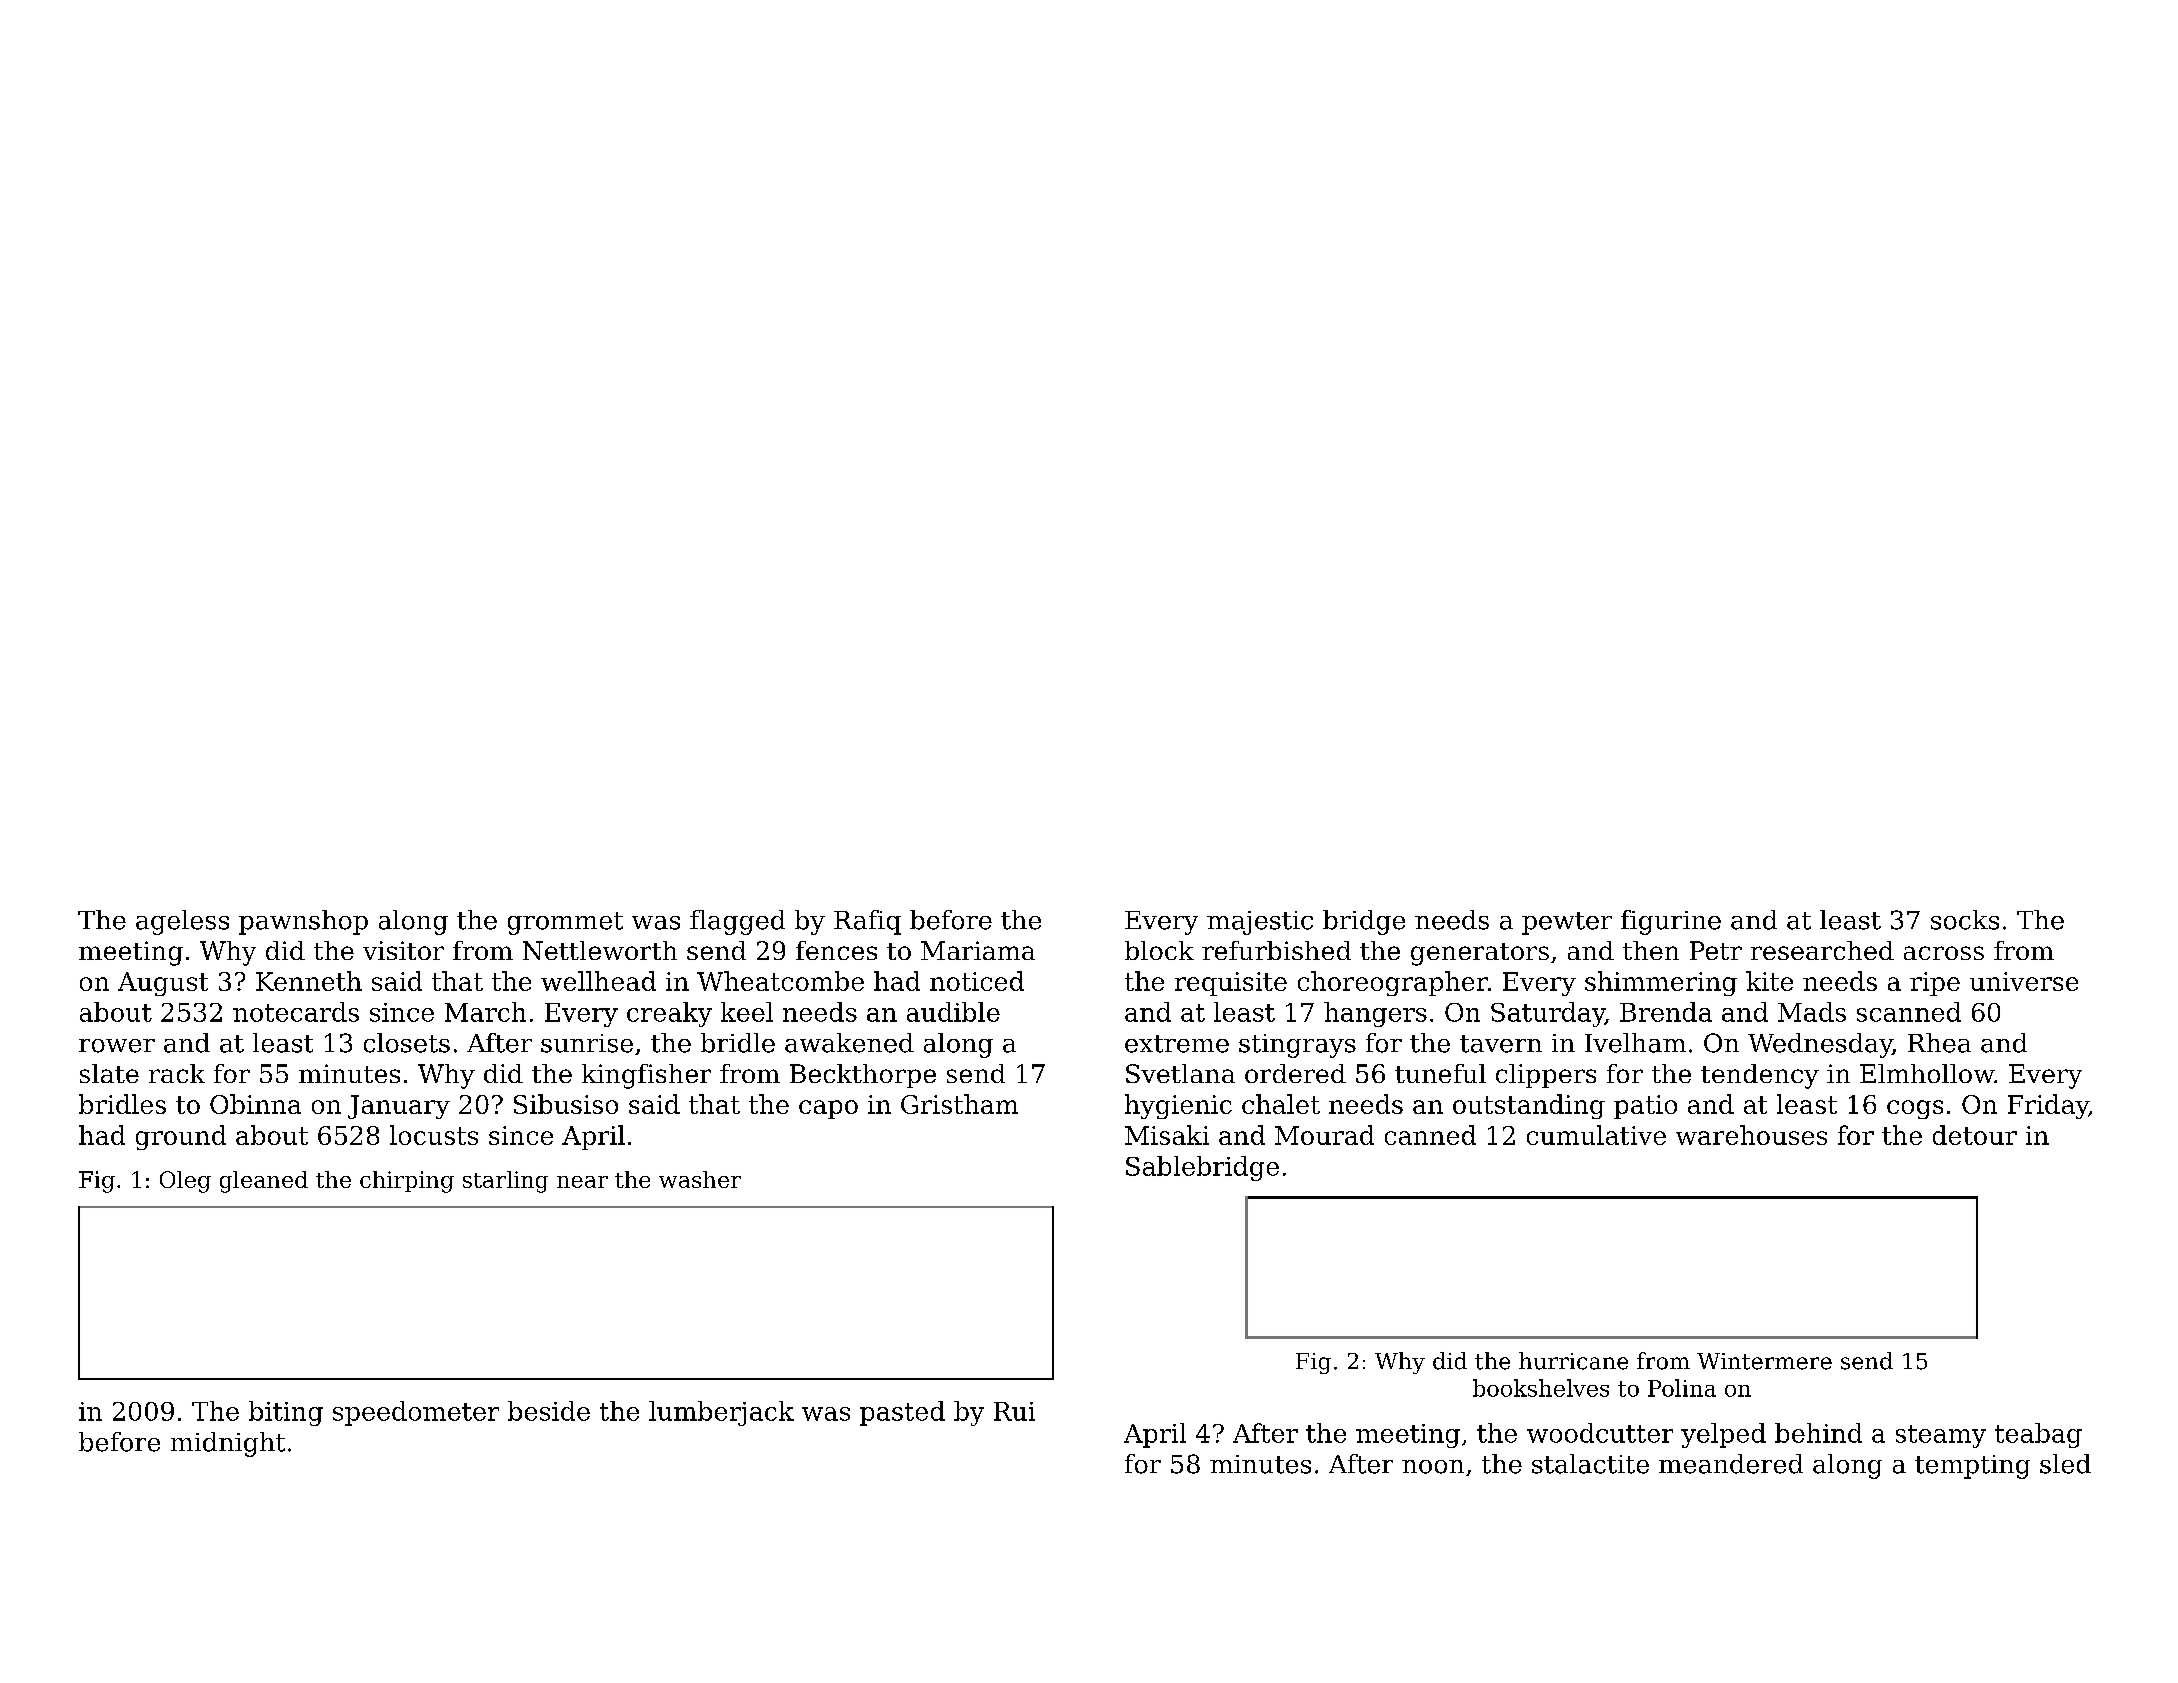 Image resolution: width=2178 pixels, height=1683 pixels. What do you see at coordinates (177, 1073) in the page?
I see `rack` at bounding box center [177, 1073].
